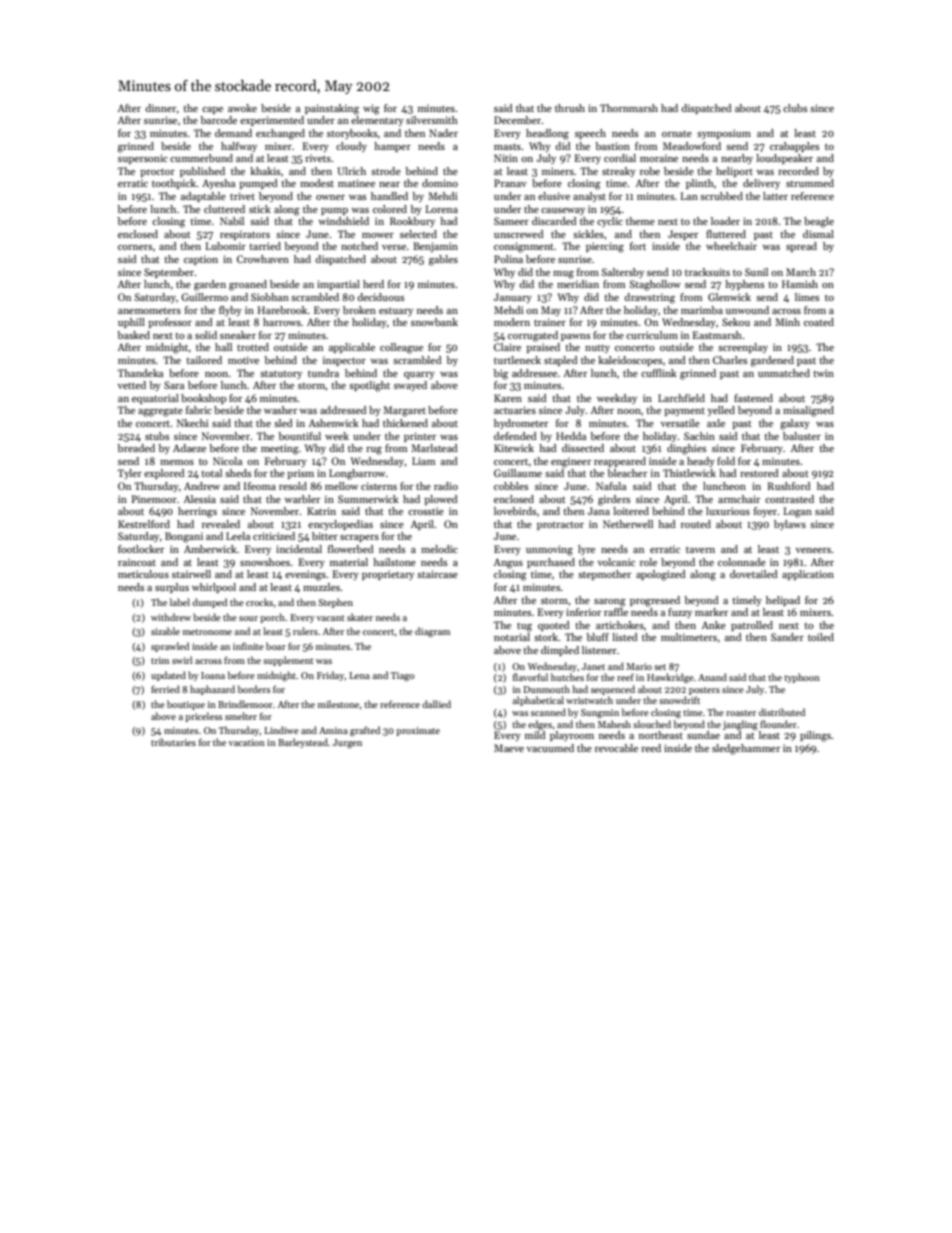 This screenshot has width=952, height=1233. Describe the element at coordinates (245, 704) in the screenshot. I see `Brindlemoor` at that location.
